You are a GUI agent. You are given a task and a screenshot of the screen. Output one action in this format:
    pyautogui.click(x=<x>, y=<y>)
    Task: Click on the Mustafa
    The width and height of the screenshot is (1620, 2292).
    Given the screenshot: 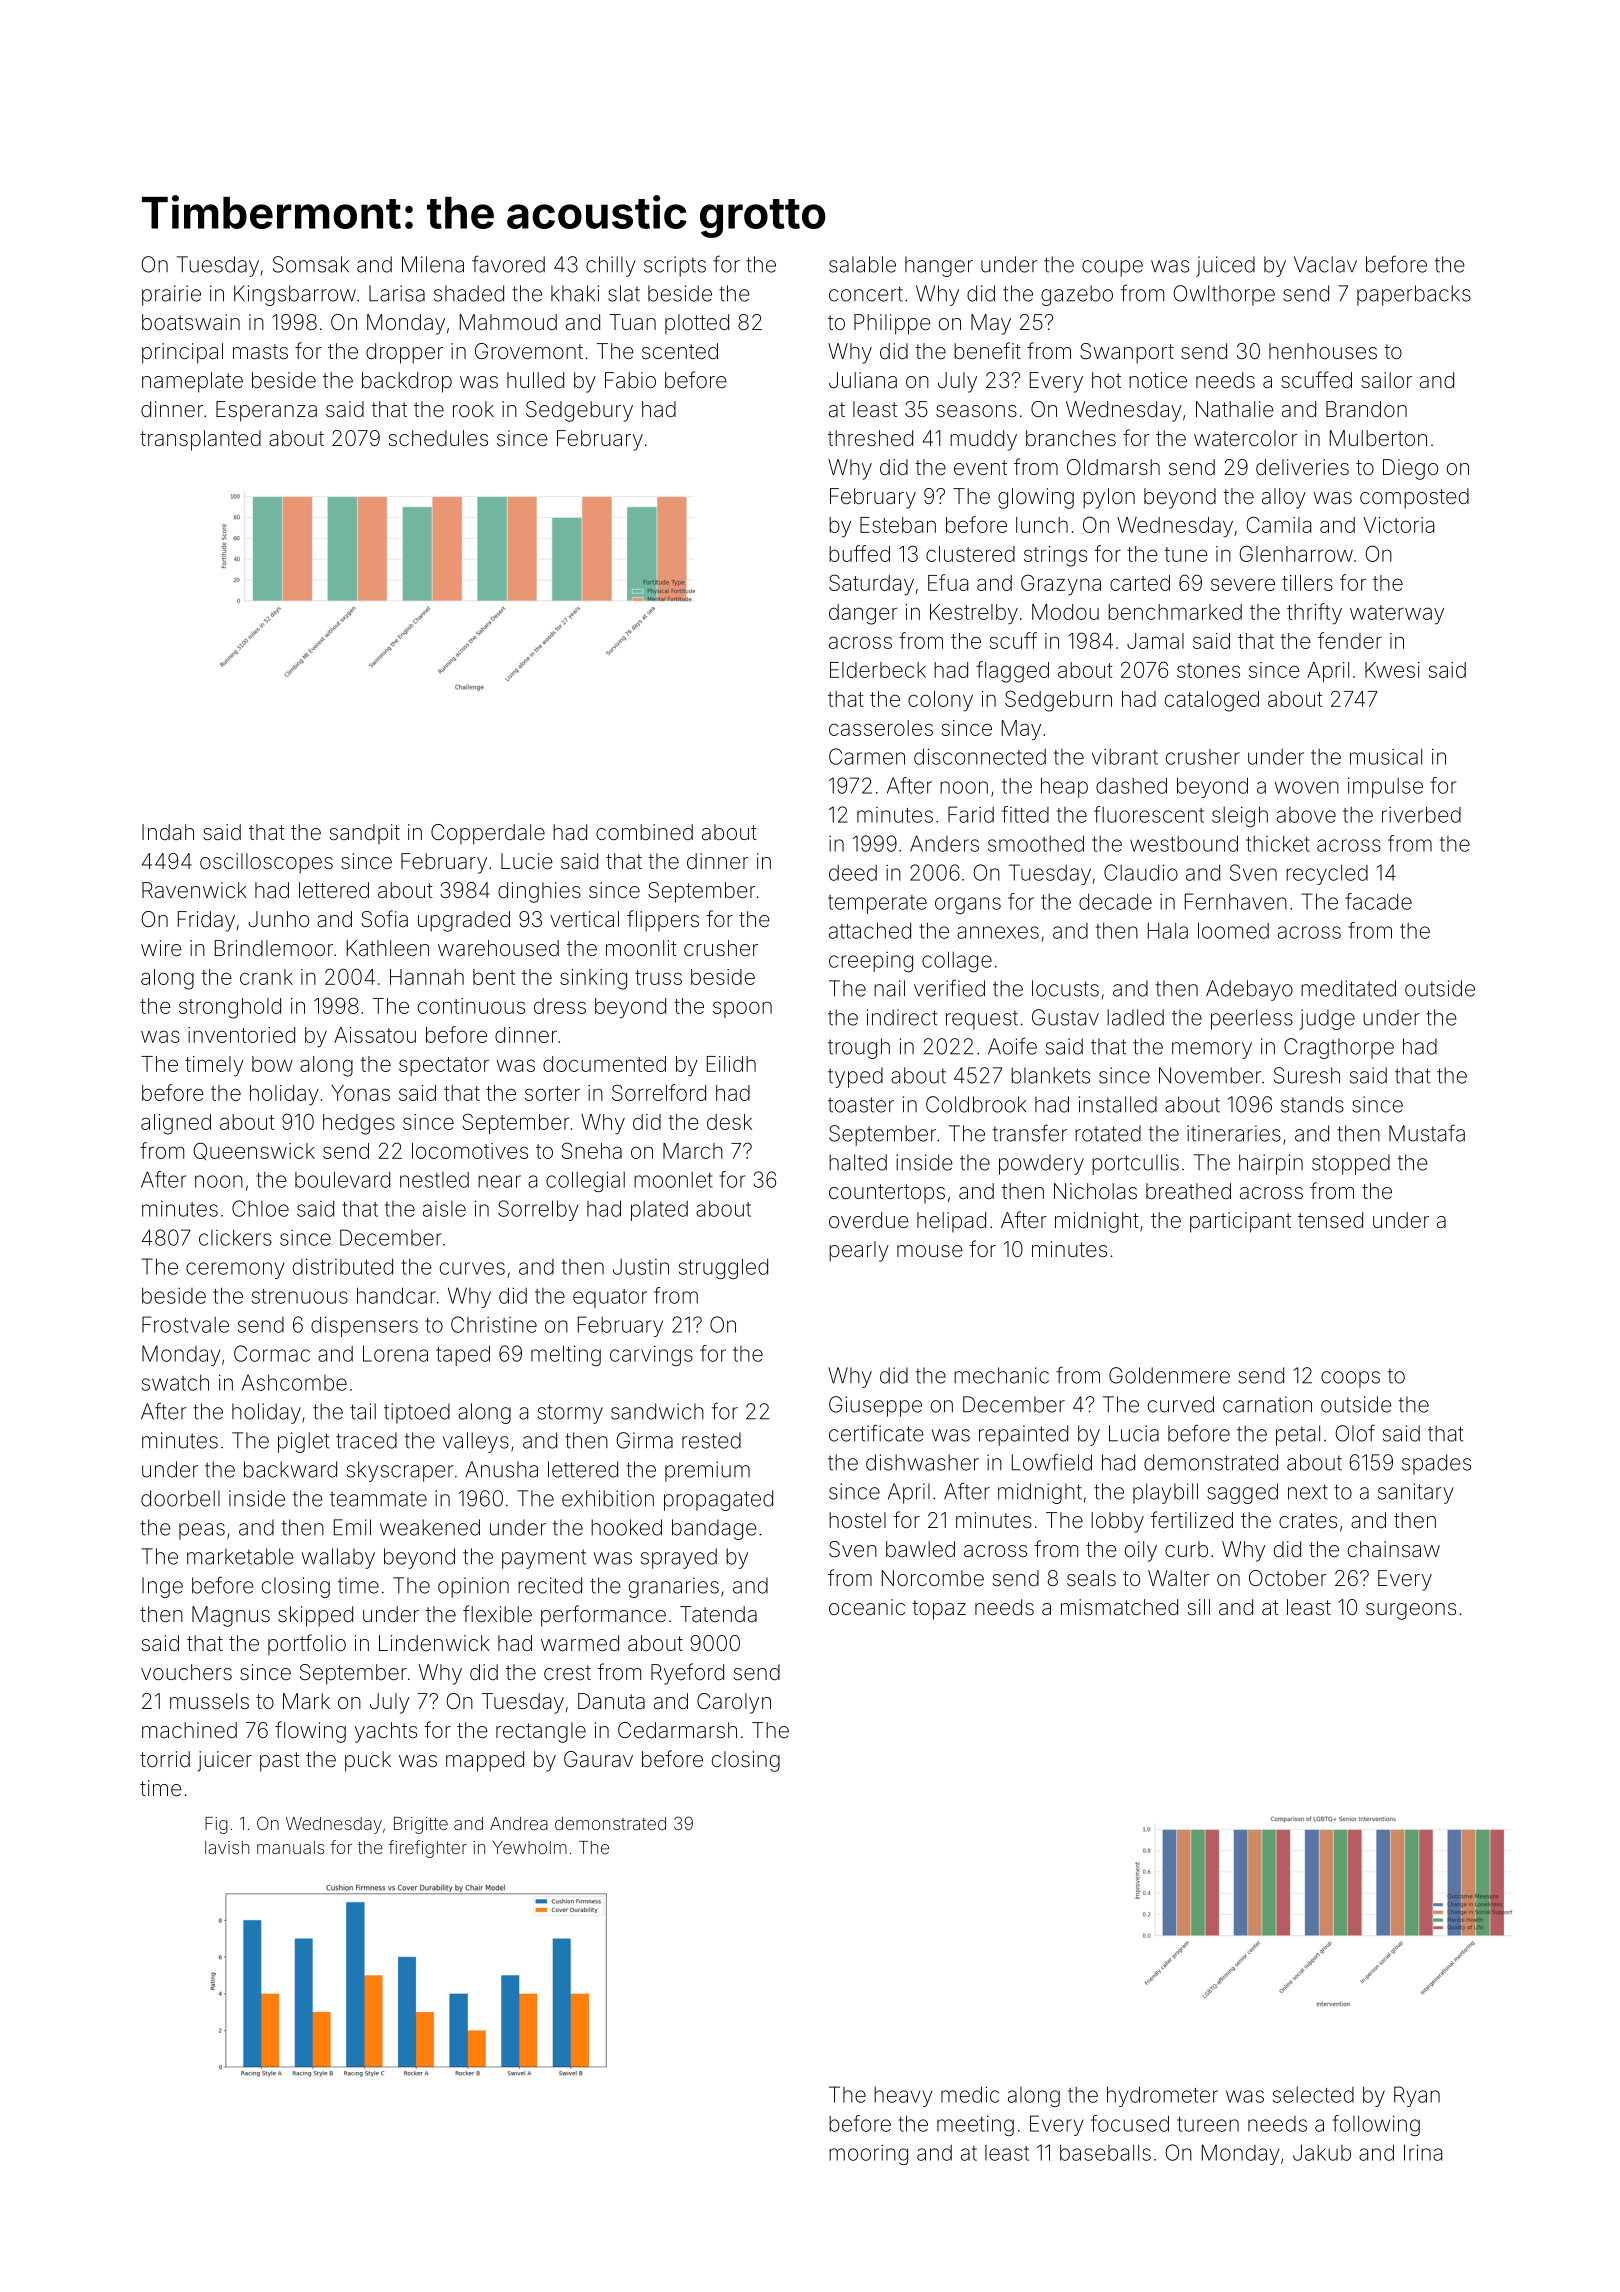 What is the action you would take?
    pyautogui.click(x=1427, y=1133)
